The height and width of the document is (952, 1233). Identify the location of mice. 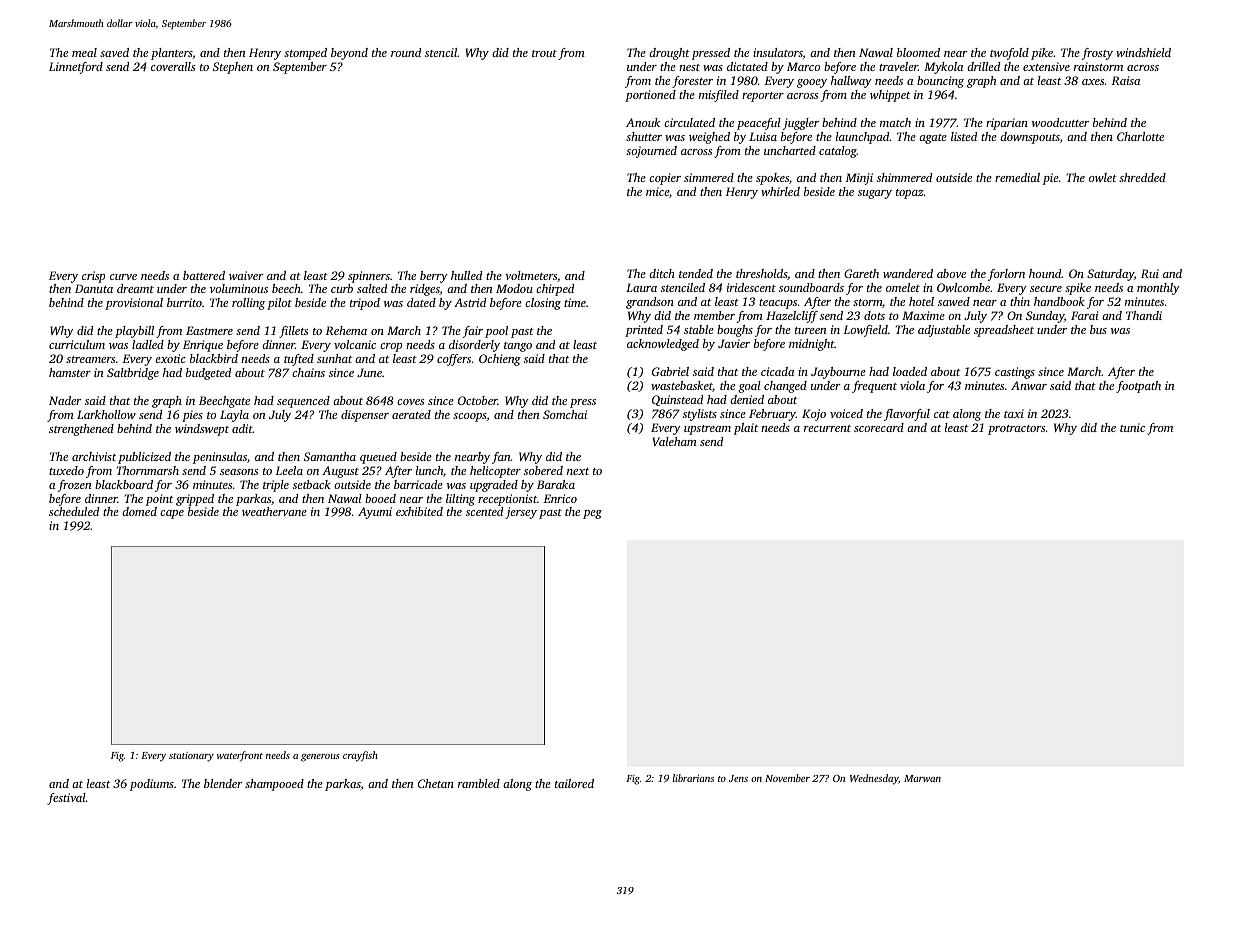
(657, 191).
